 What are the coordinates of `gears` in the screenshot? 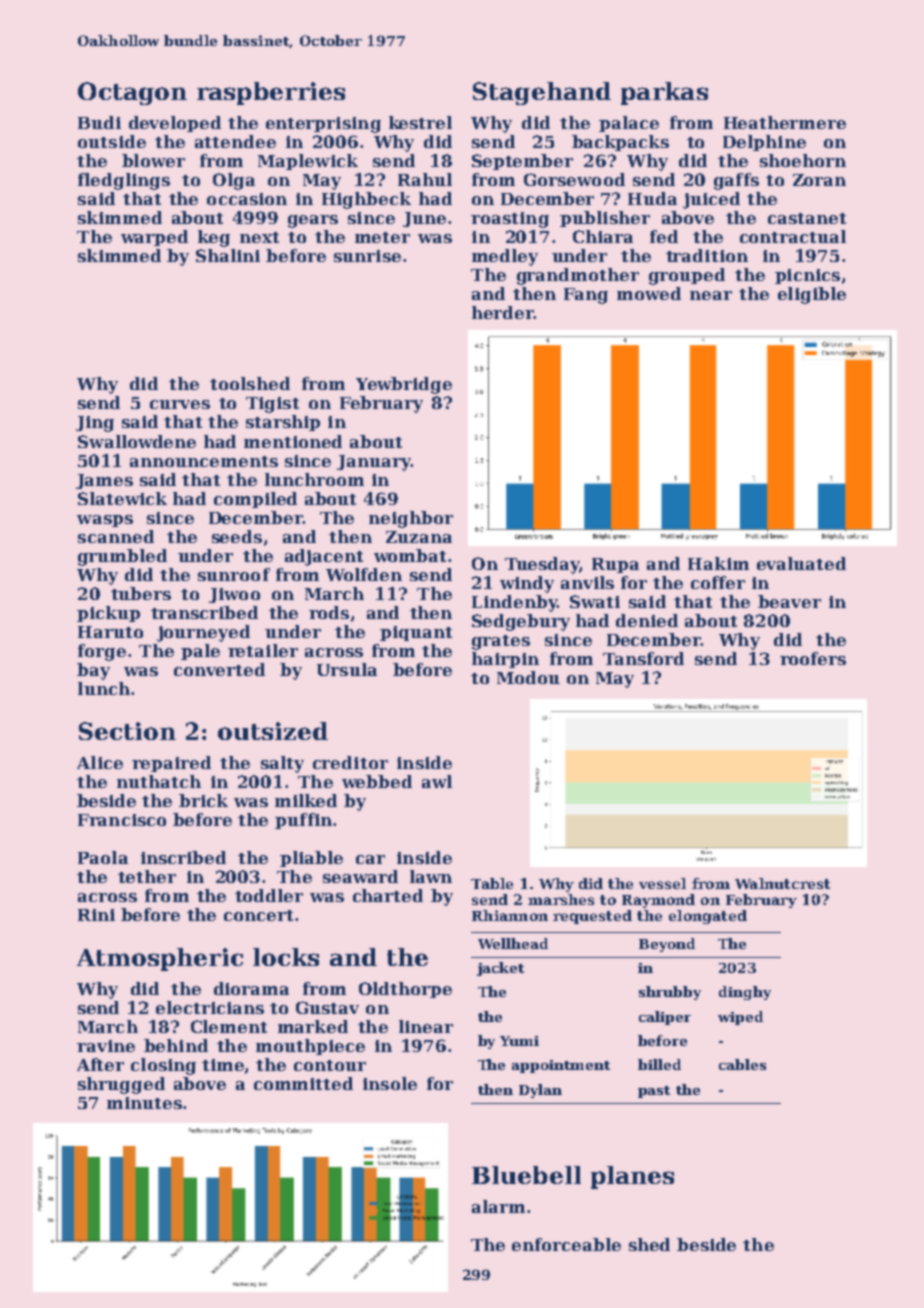 It's located at (313, 221).
